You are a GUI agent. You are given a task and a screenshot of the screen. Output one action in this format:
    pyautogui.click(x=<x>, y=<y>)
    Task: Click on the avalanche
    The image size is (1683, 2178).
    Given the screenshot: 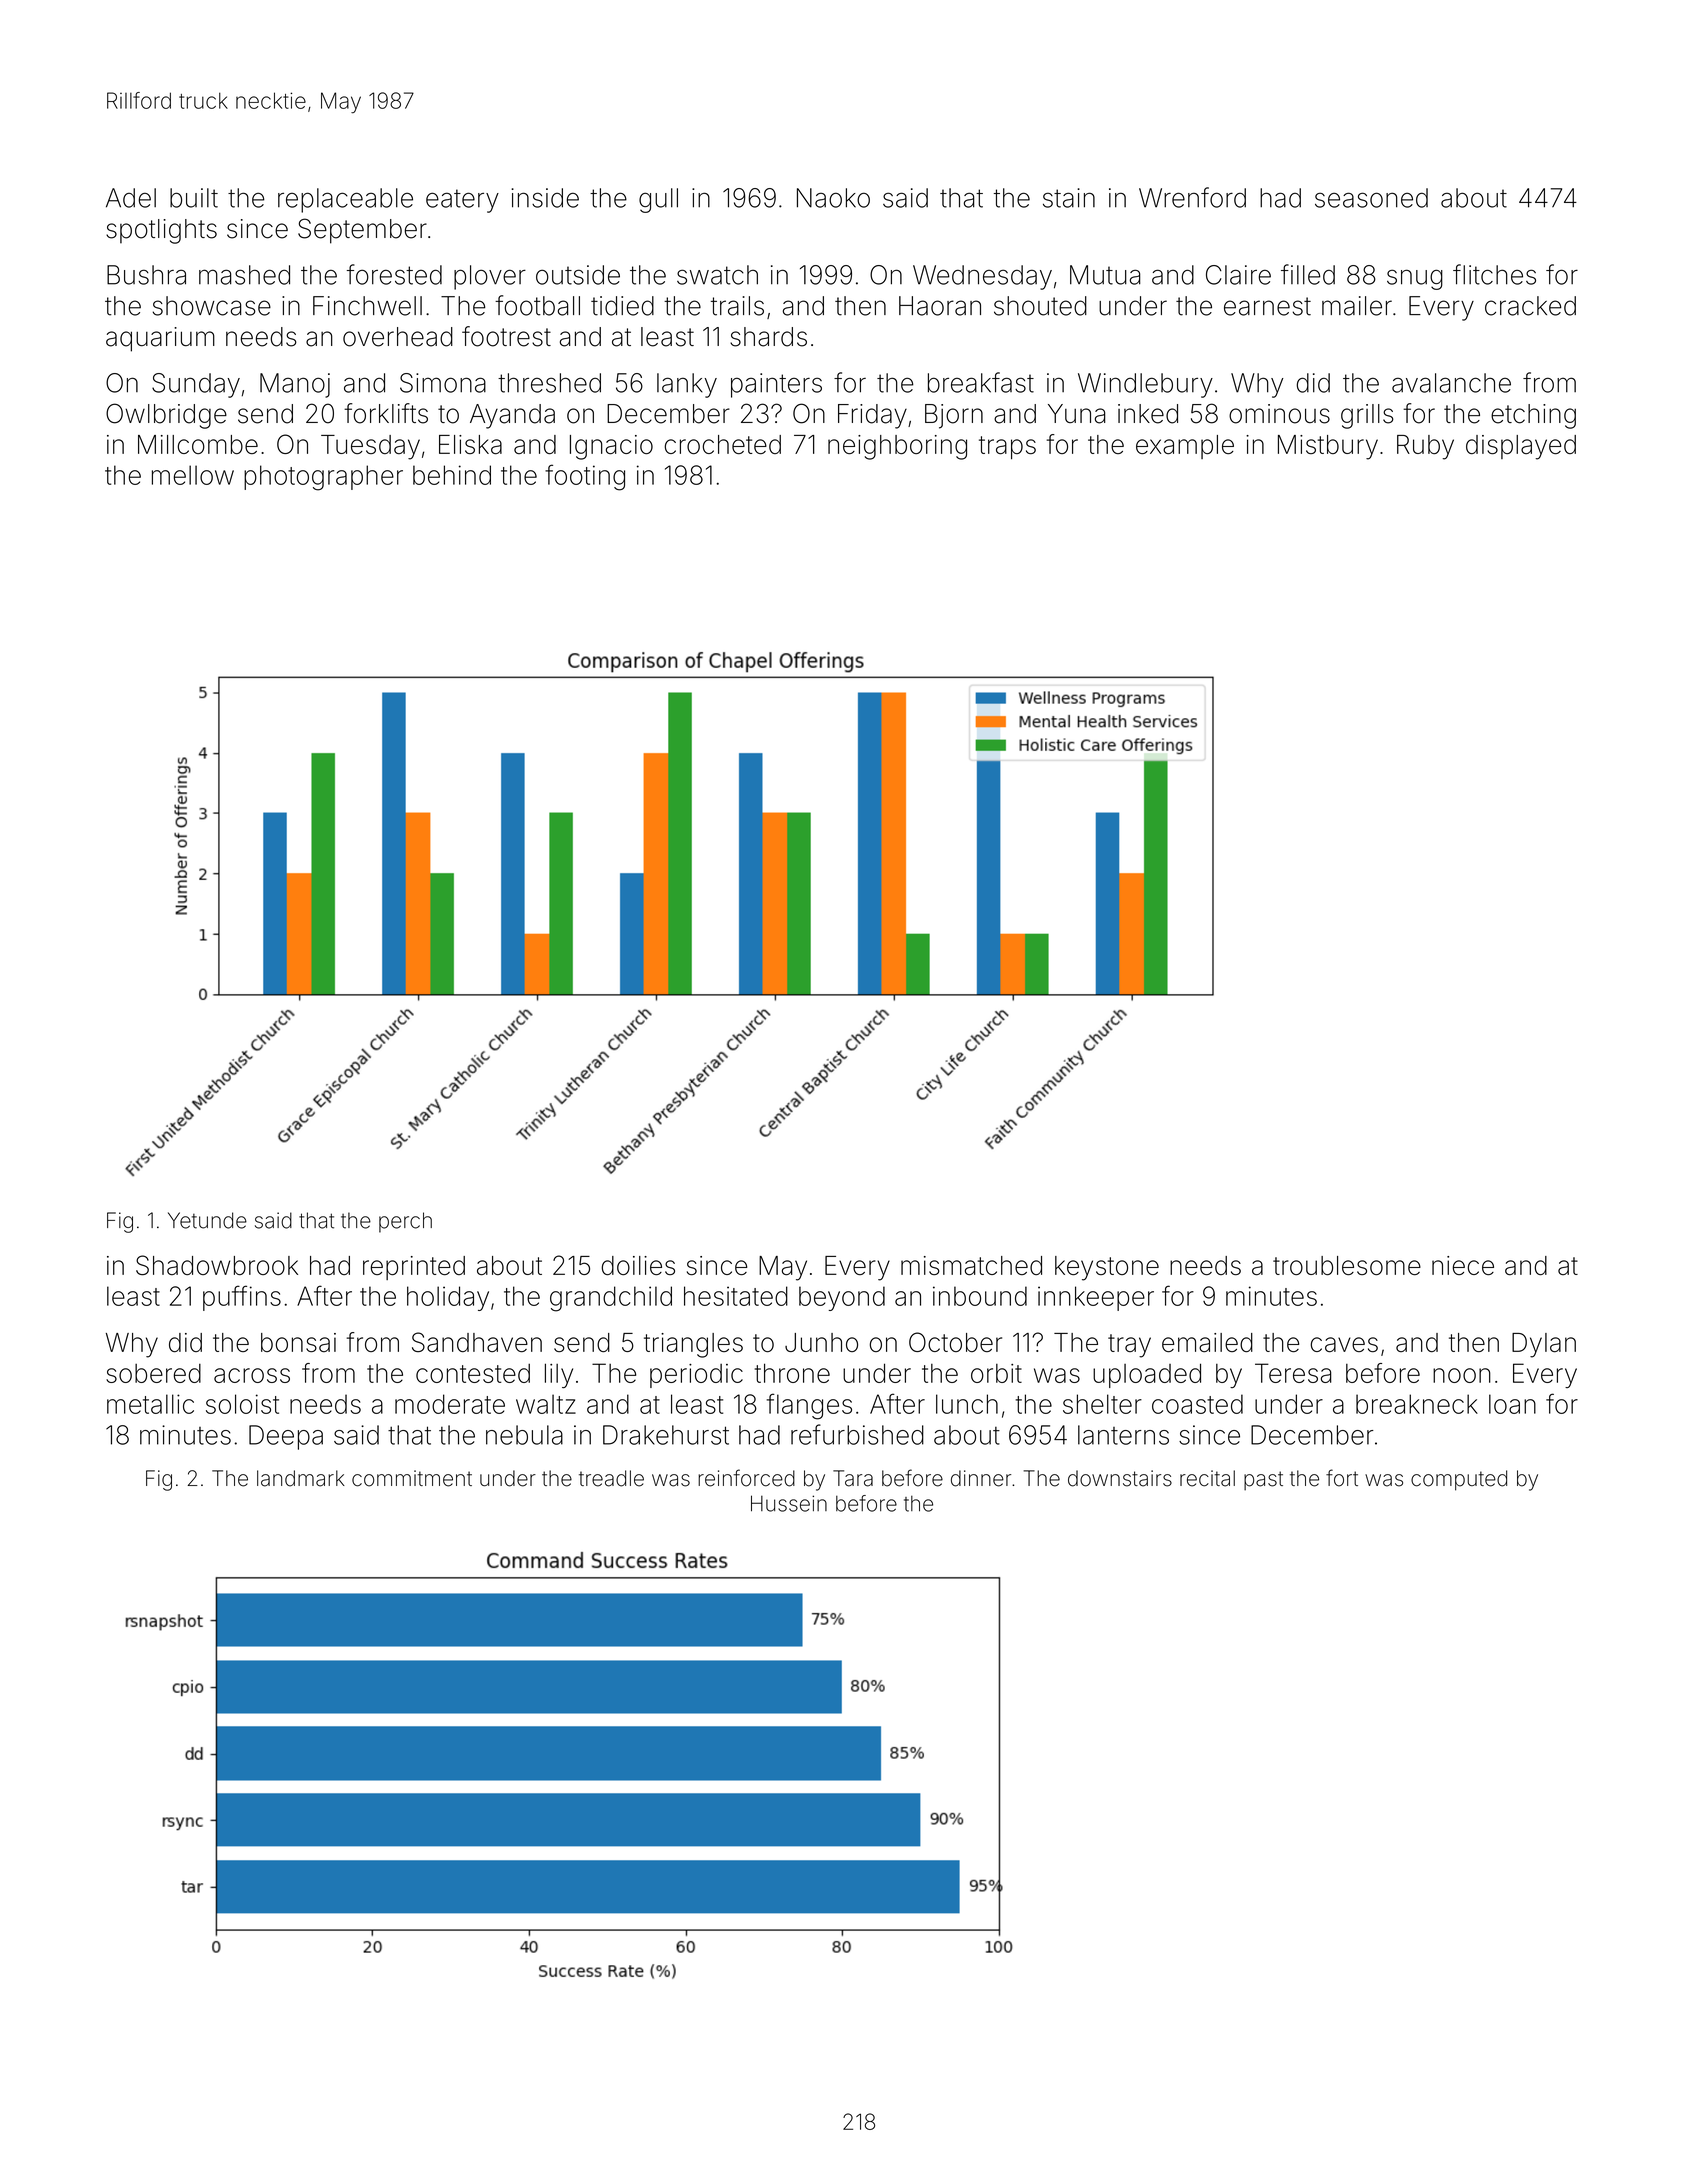 What is the action you would take?
    pyautogui.click(x=1451, y=383)
